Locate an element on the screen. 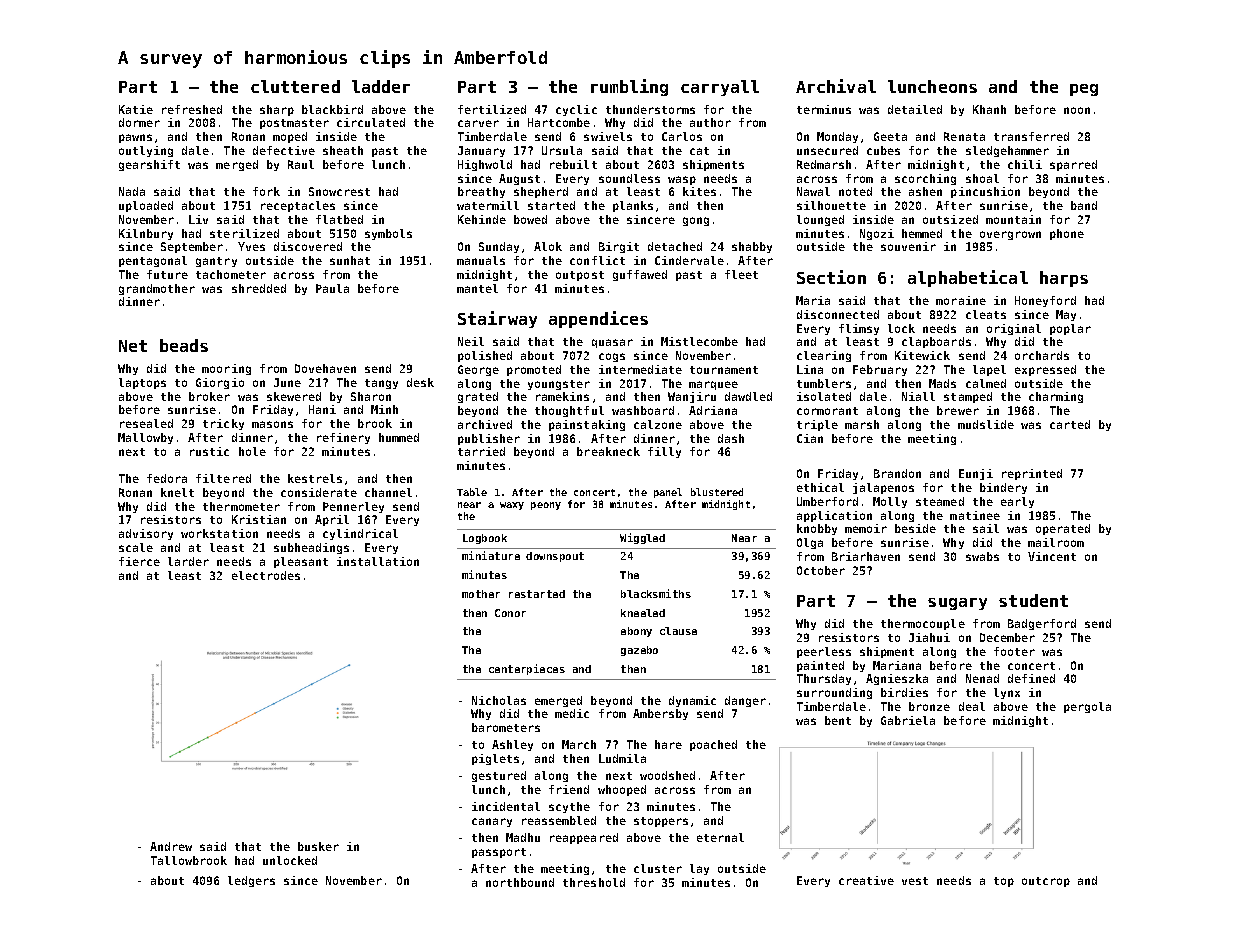 This screenshot has width=1233, height=952. receptacles is located at coordinates (298, 206).
